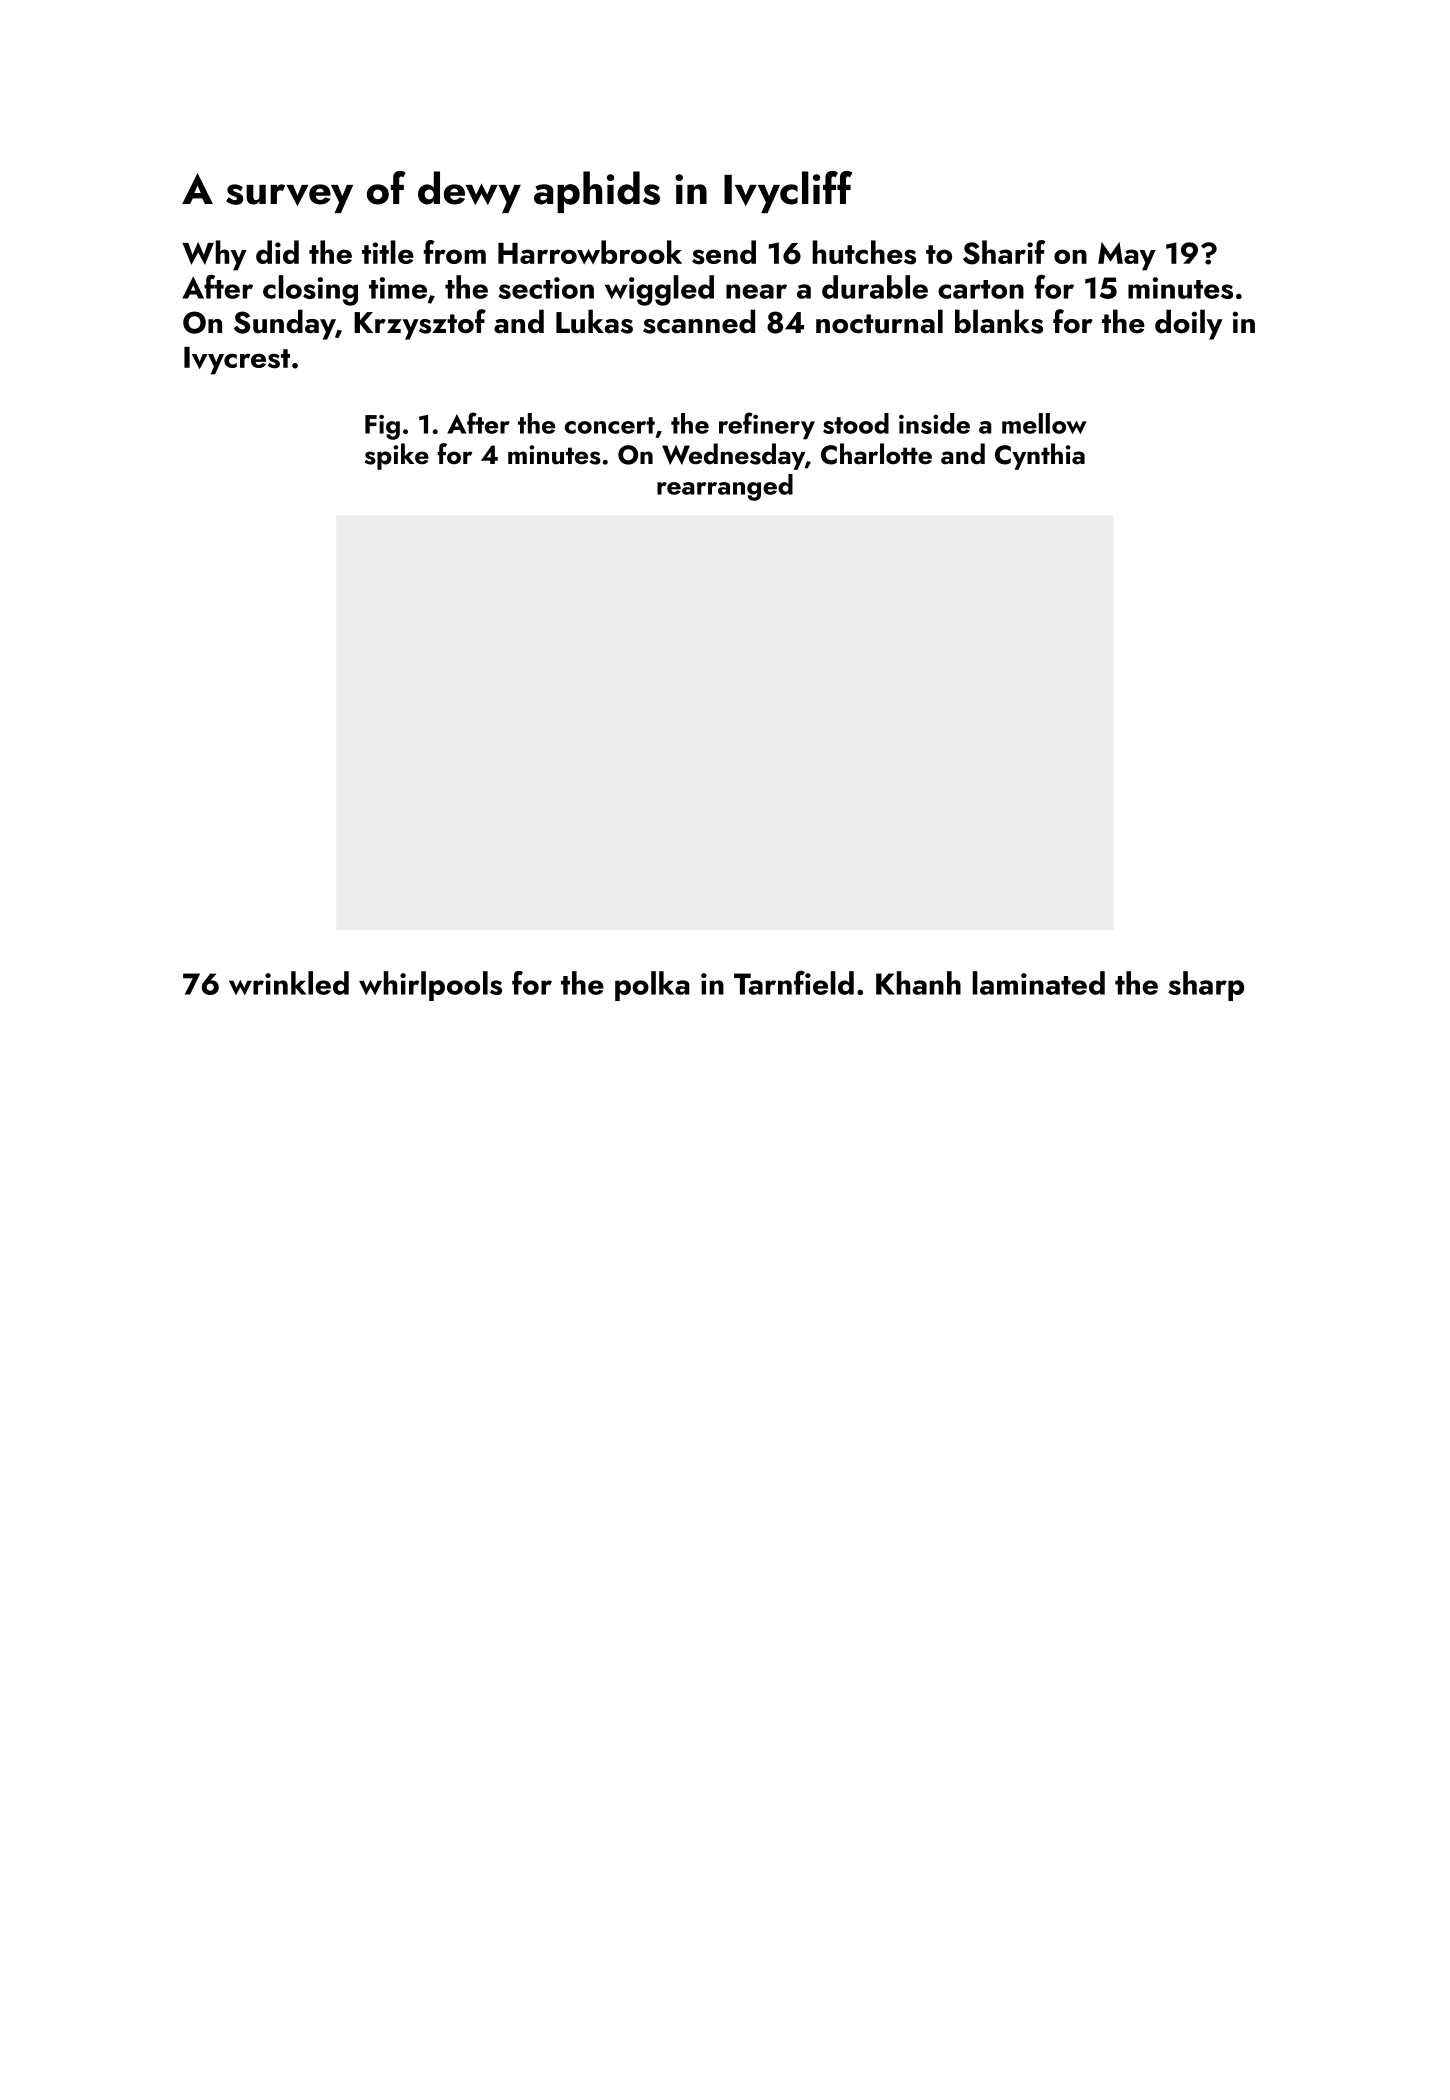 The image size is (1450, 2100). What do you see at coordinates (725, 487) in the page?
I see `rearranged` at bounding box center [725, 487].
